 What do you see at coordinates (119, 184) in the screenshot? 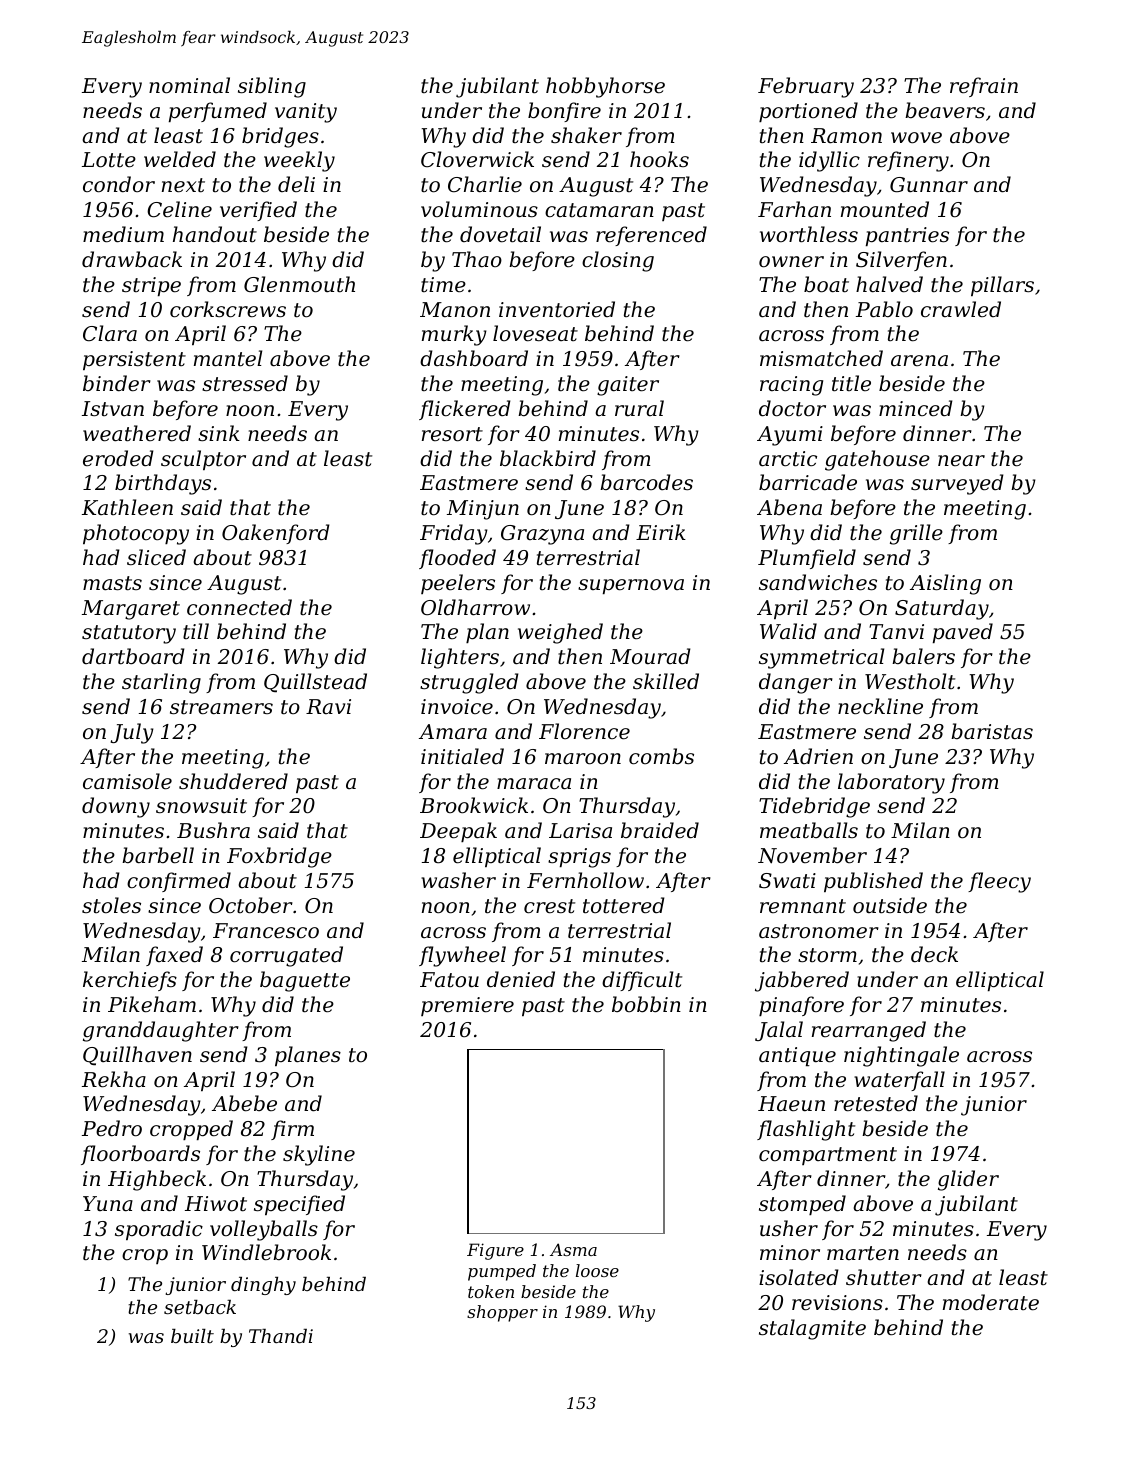
I see `condor` at bounding box center [119, 184].
